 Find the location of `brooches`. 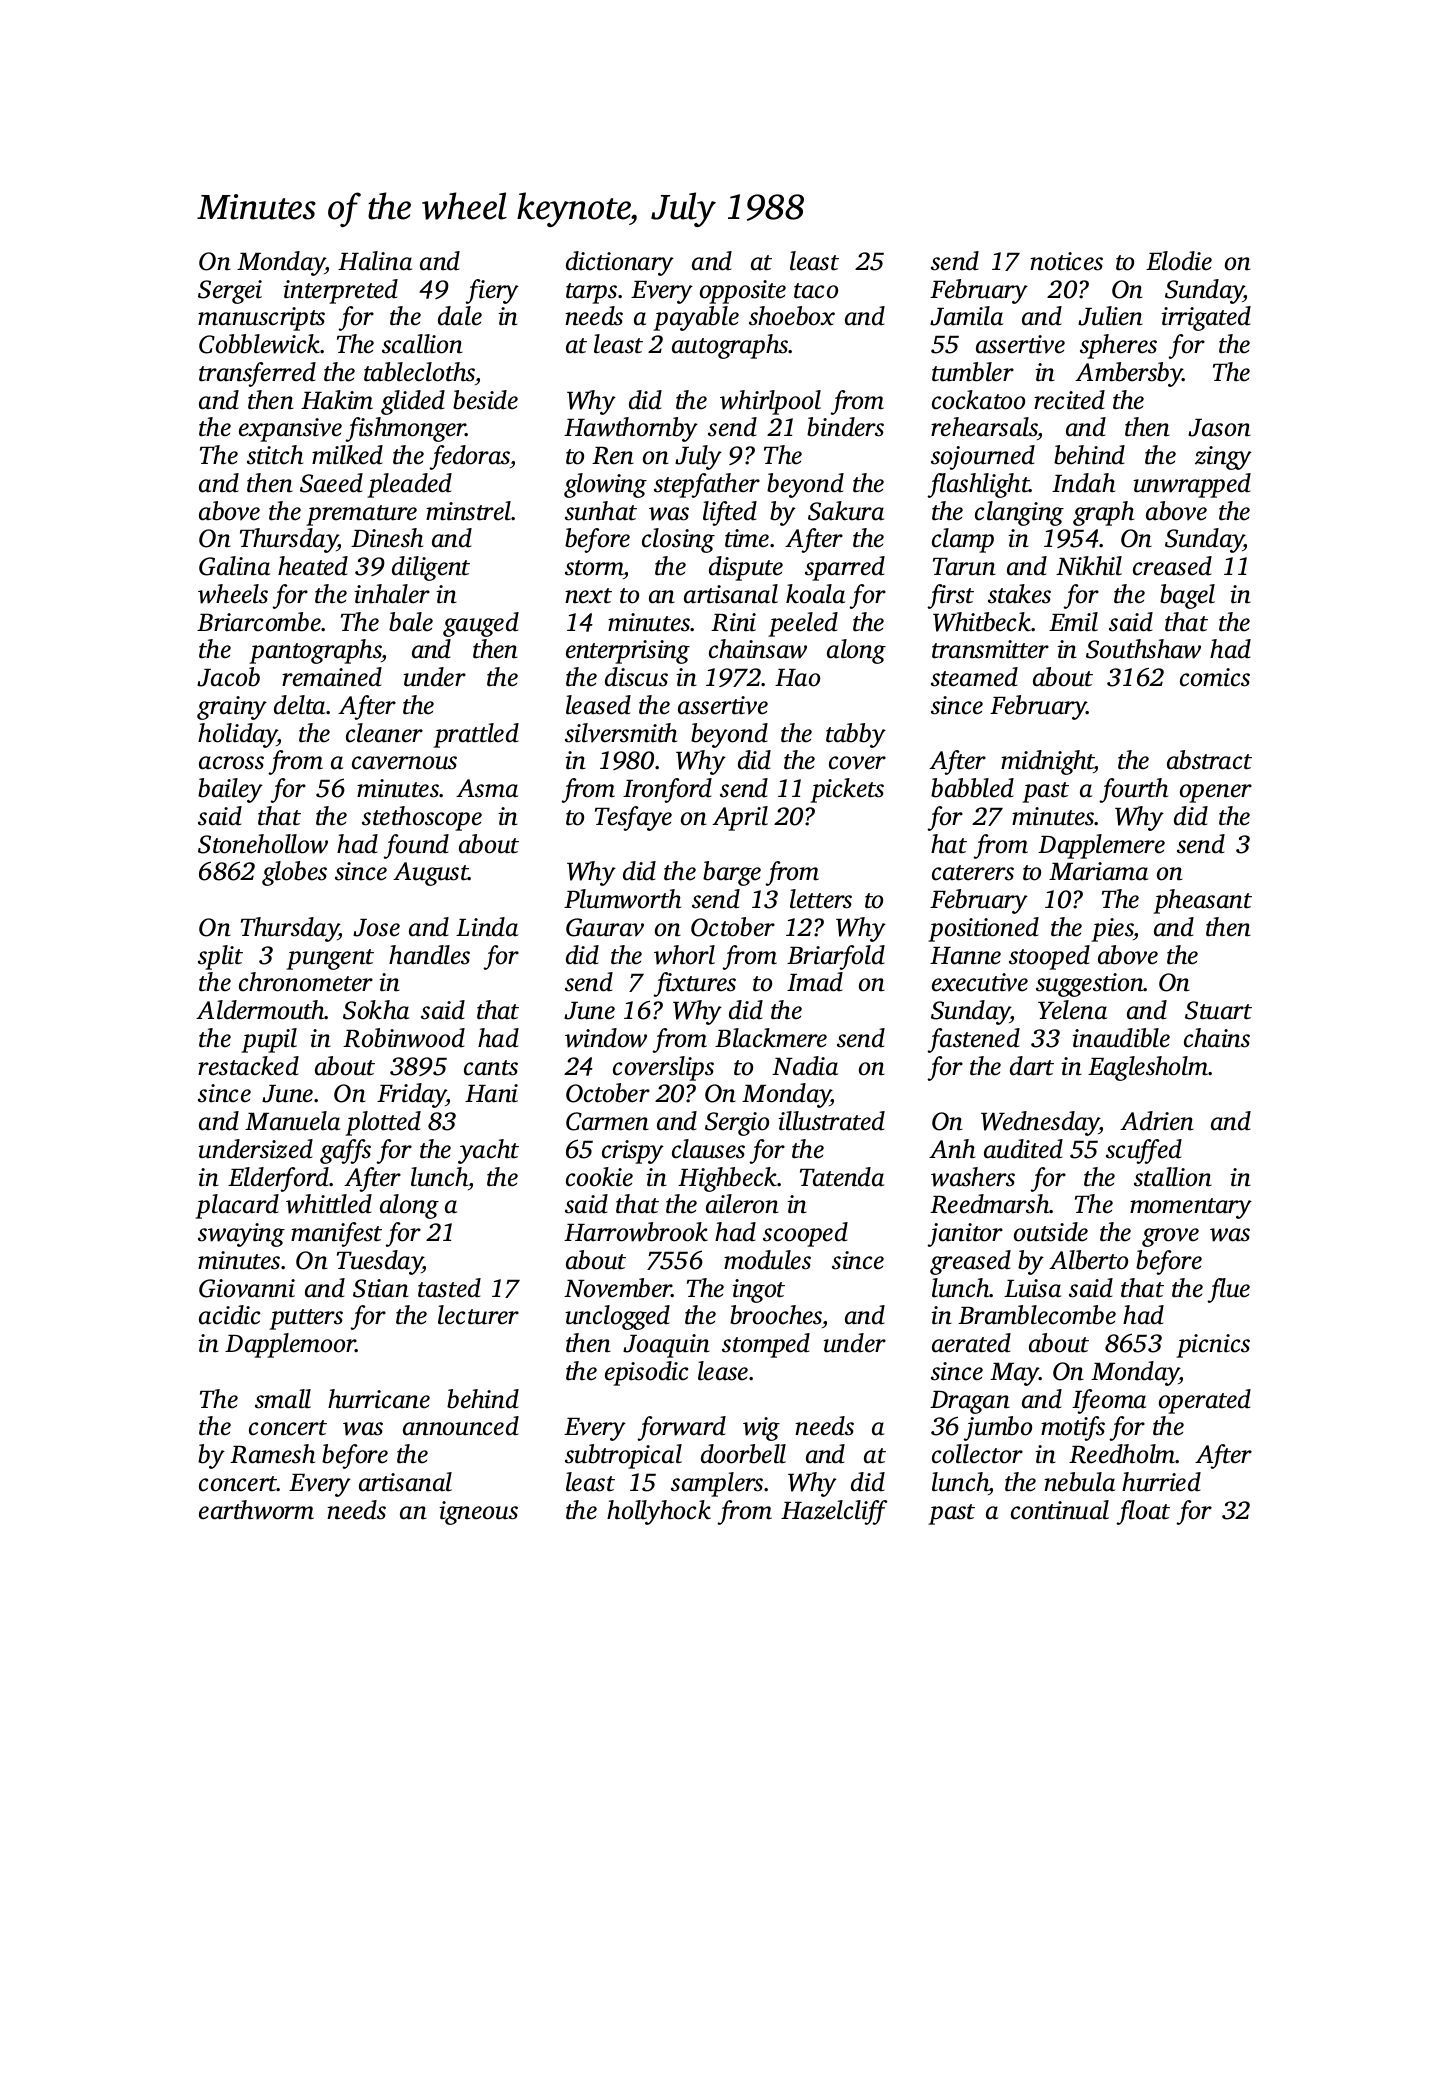

brooches is located at coordinates (776, 1316).
